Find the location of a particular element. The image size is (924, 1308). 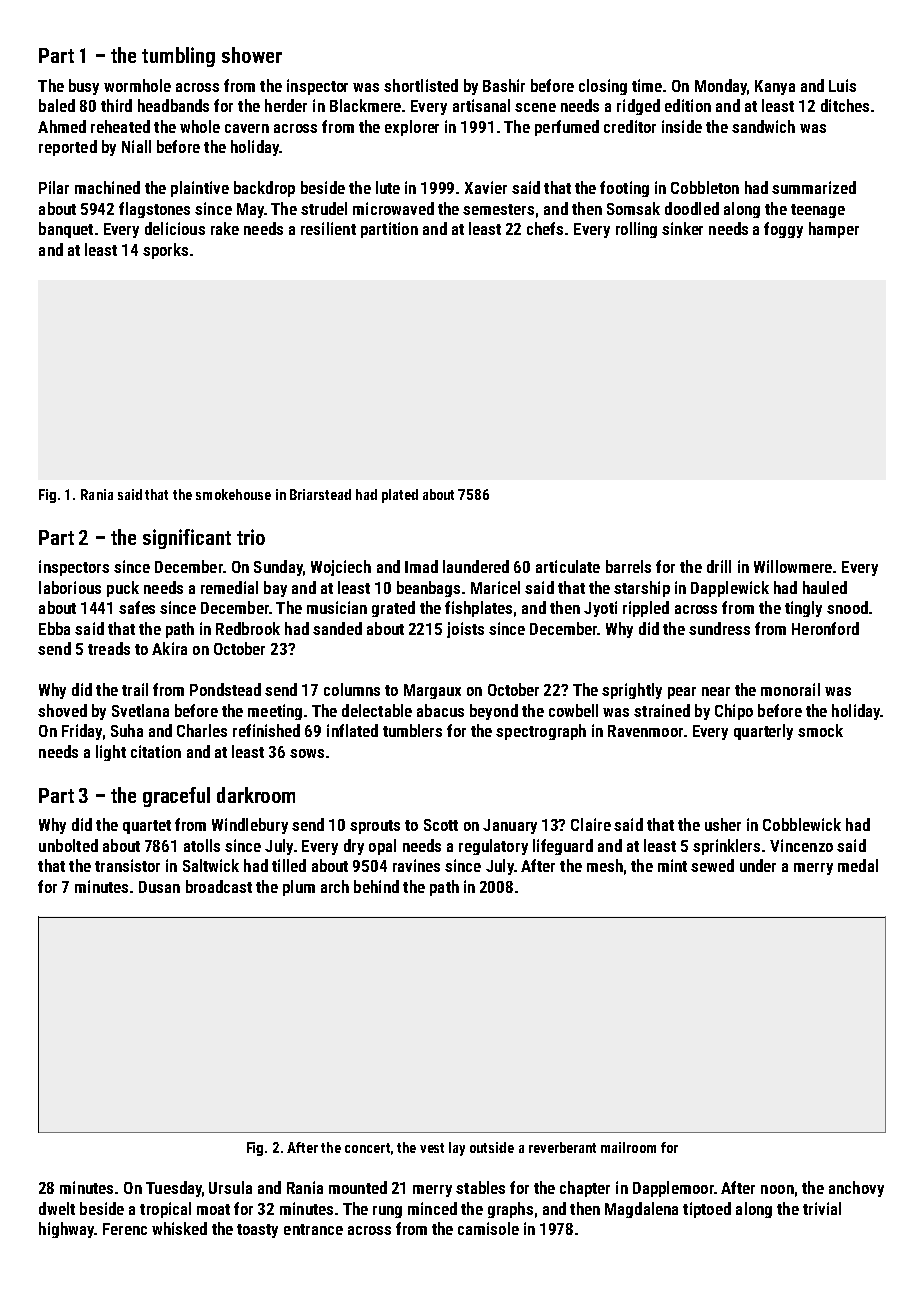

reheated is located at coordinates (120, 126).
